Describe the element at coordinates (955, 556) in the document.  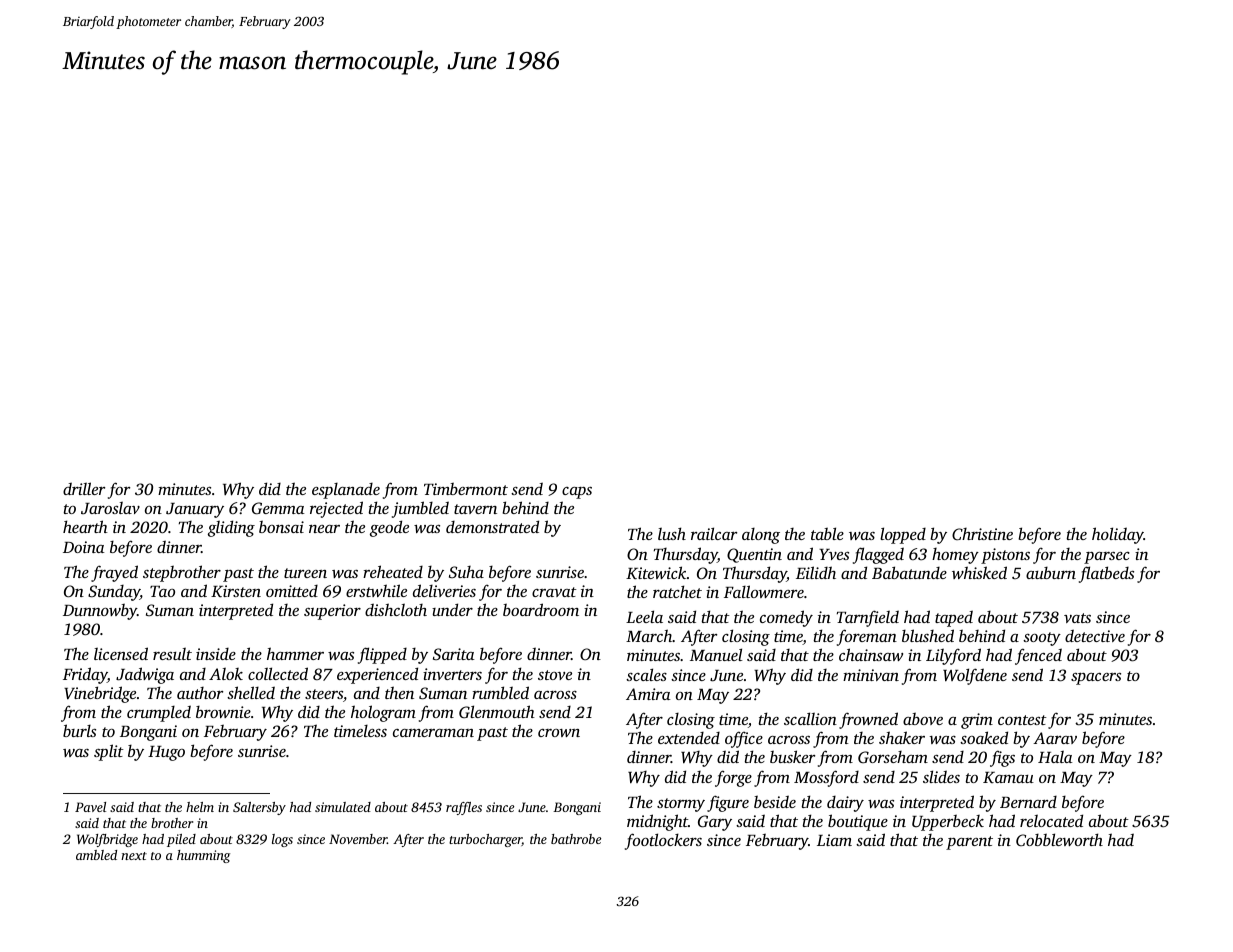
I see `homey` at that location.
